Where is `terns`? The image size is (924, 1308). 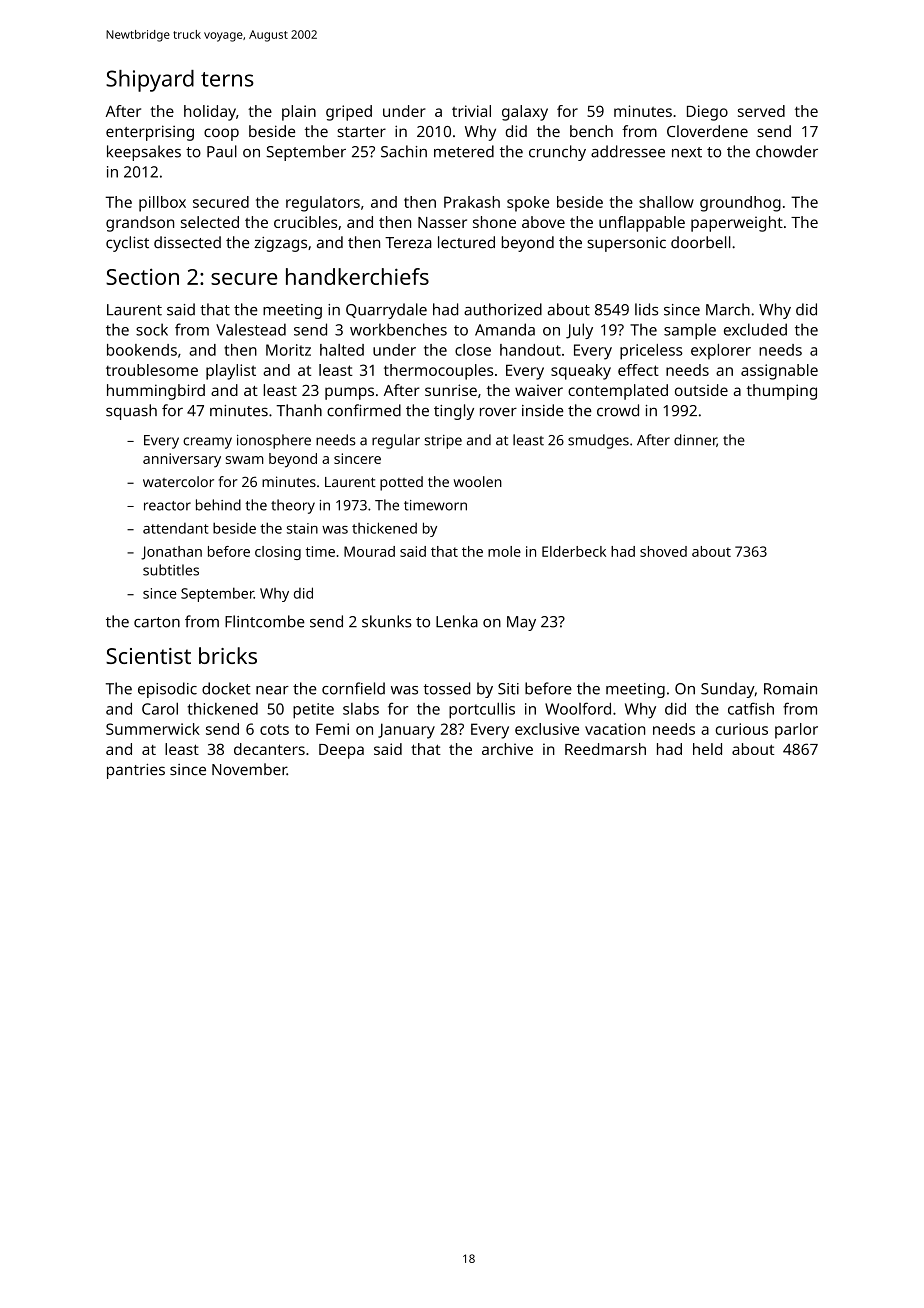
terns is located at coordinates (227, 79).
